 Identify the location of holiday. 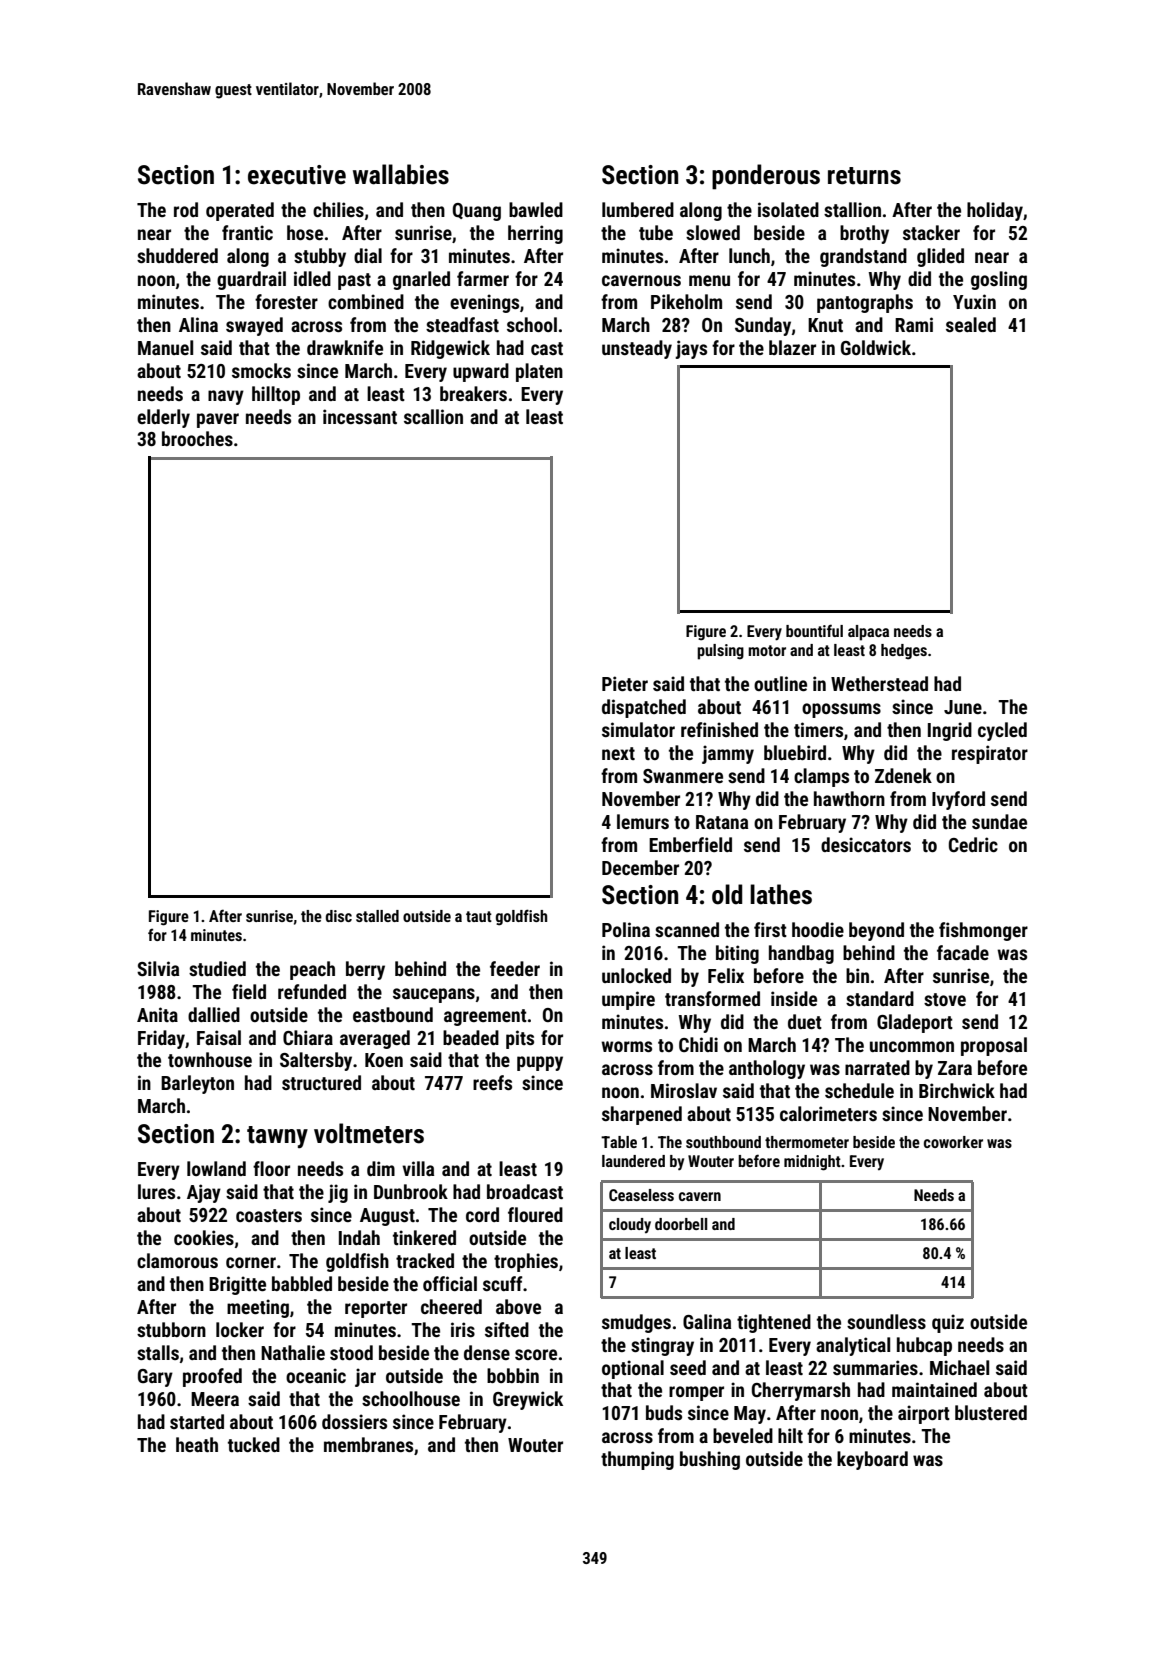
(995, 211).
